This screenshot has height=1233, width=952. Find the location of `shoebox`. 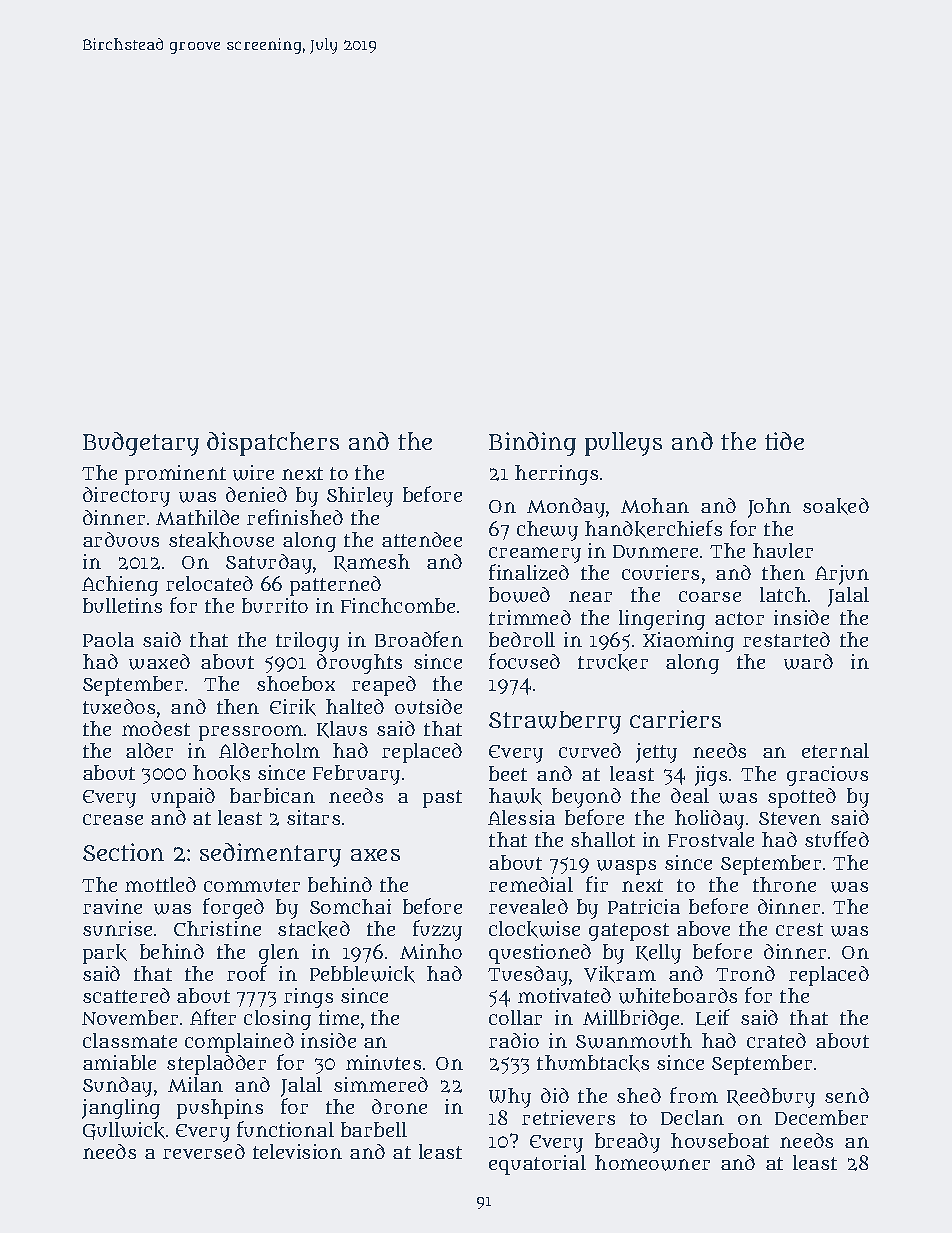

shoebox is located at coordinates (296, 683).
